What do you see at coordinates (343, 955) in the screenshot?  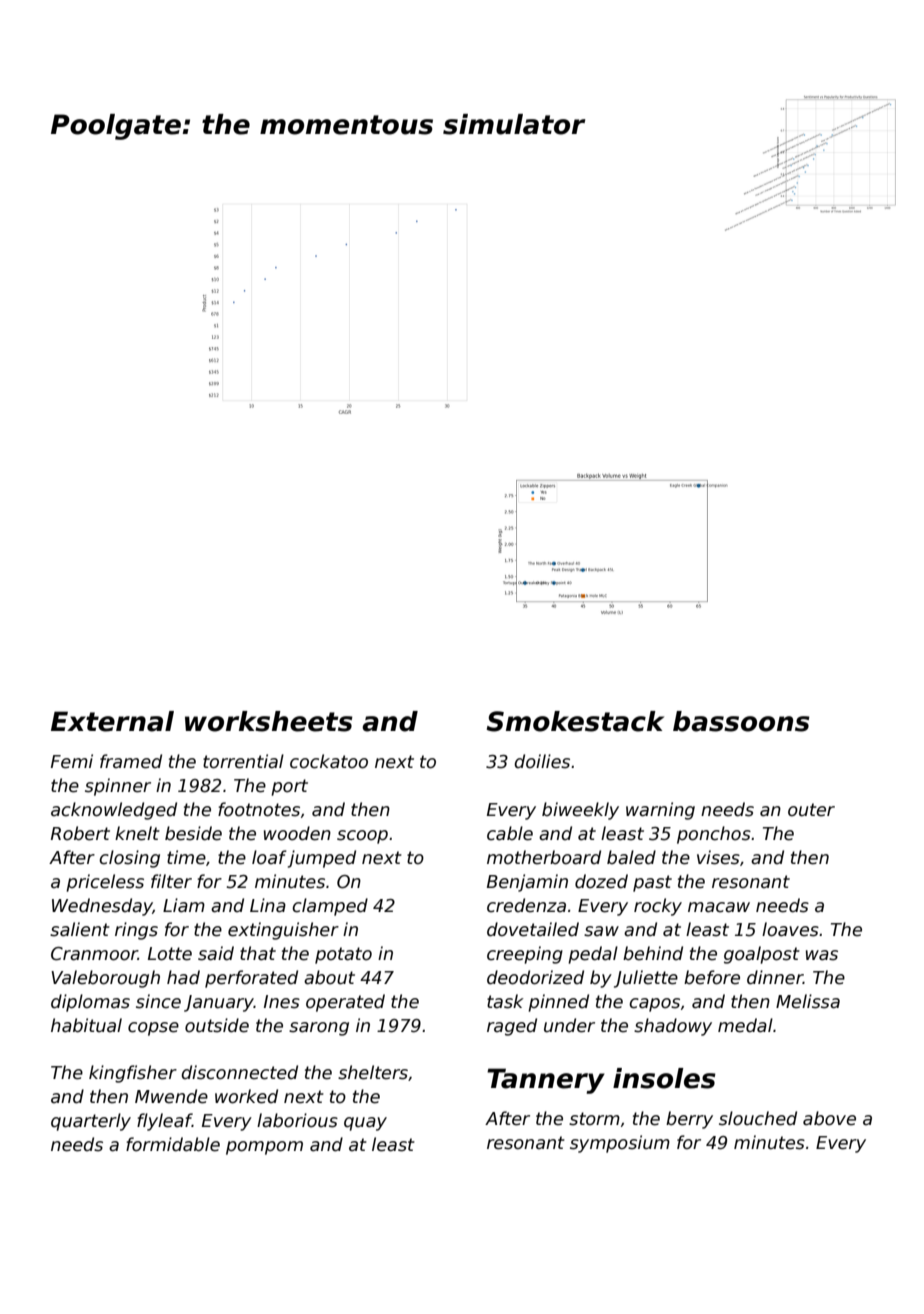 I see `potato` at bounding box center [343, 955].
